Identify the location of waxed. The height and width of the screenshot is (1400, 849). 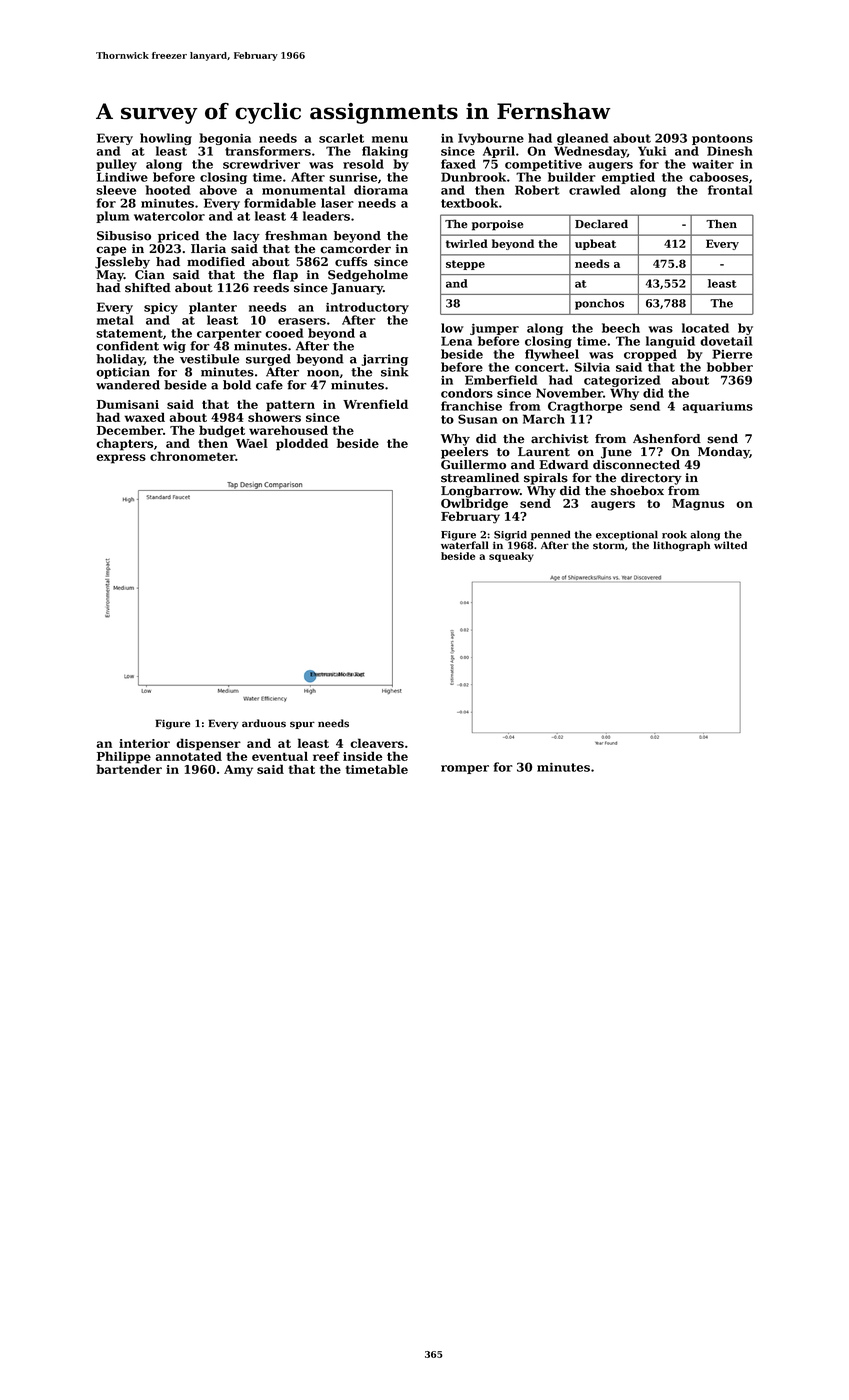
(144, 417).
